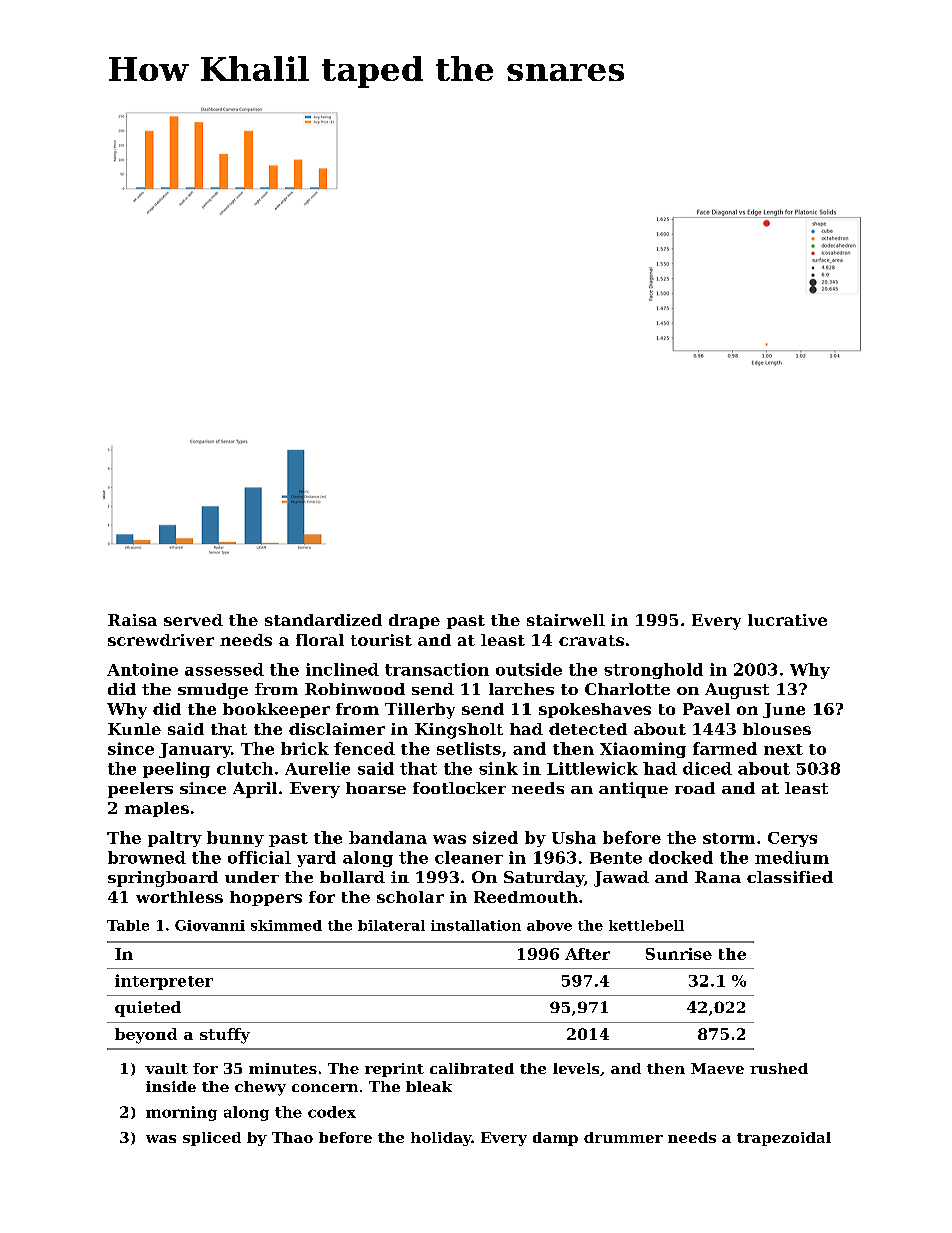  What do you see at coordinates (441, 1139) in the image?
I see `holiday` at bounding box center [441, 1139].
